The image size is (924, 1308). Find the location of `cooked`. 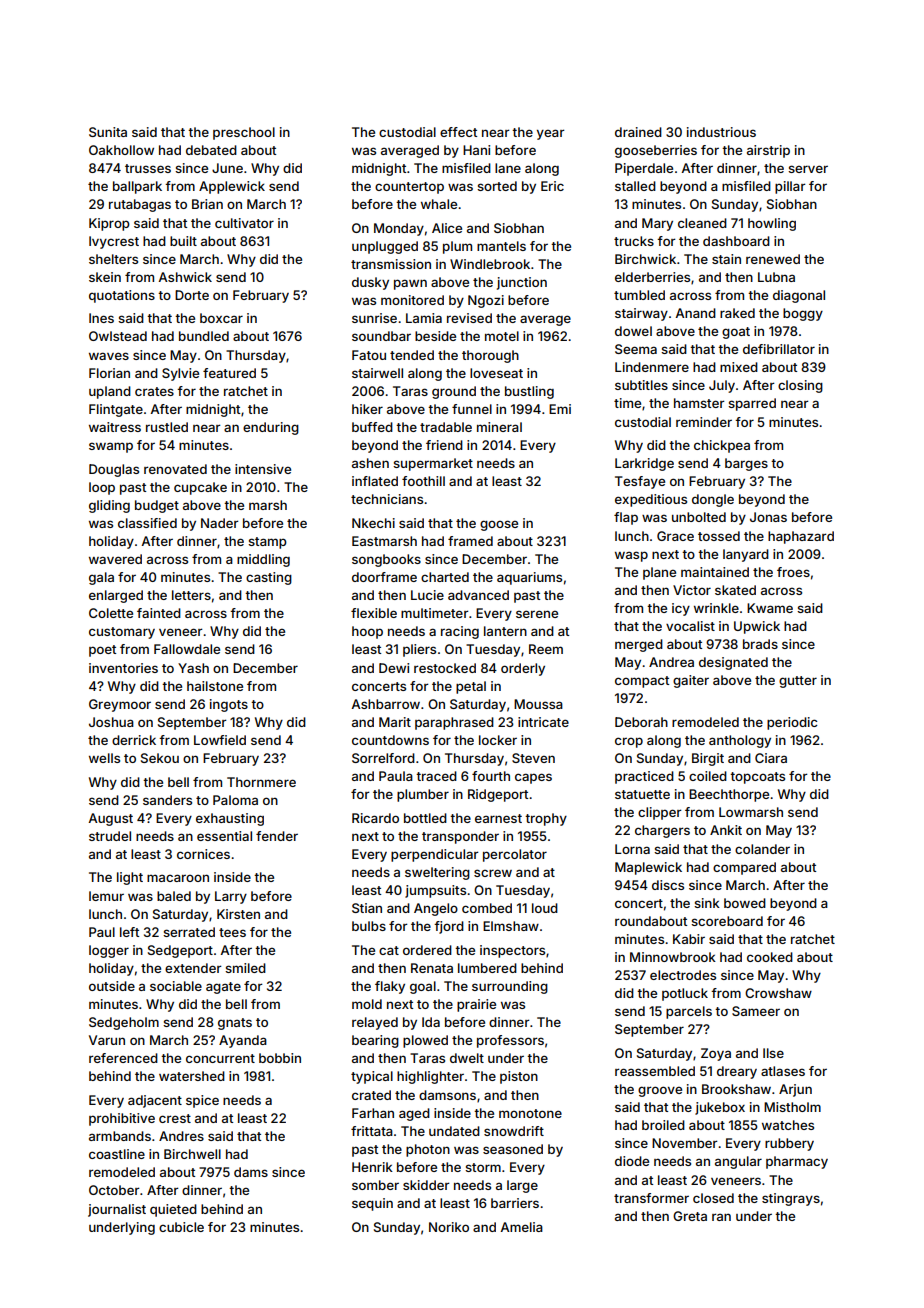

cooked is located at coordinates (770, 957).
